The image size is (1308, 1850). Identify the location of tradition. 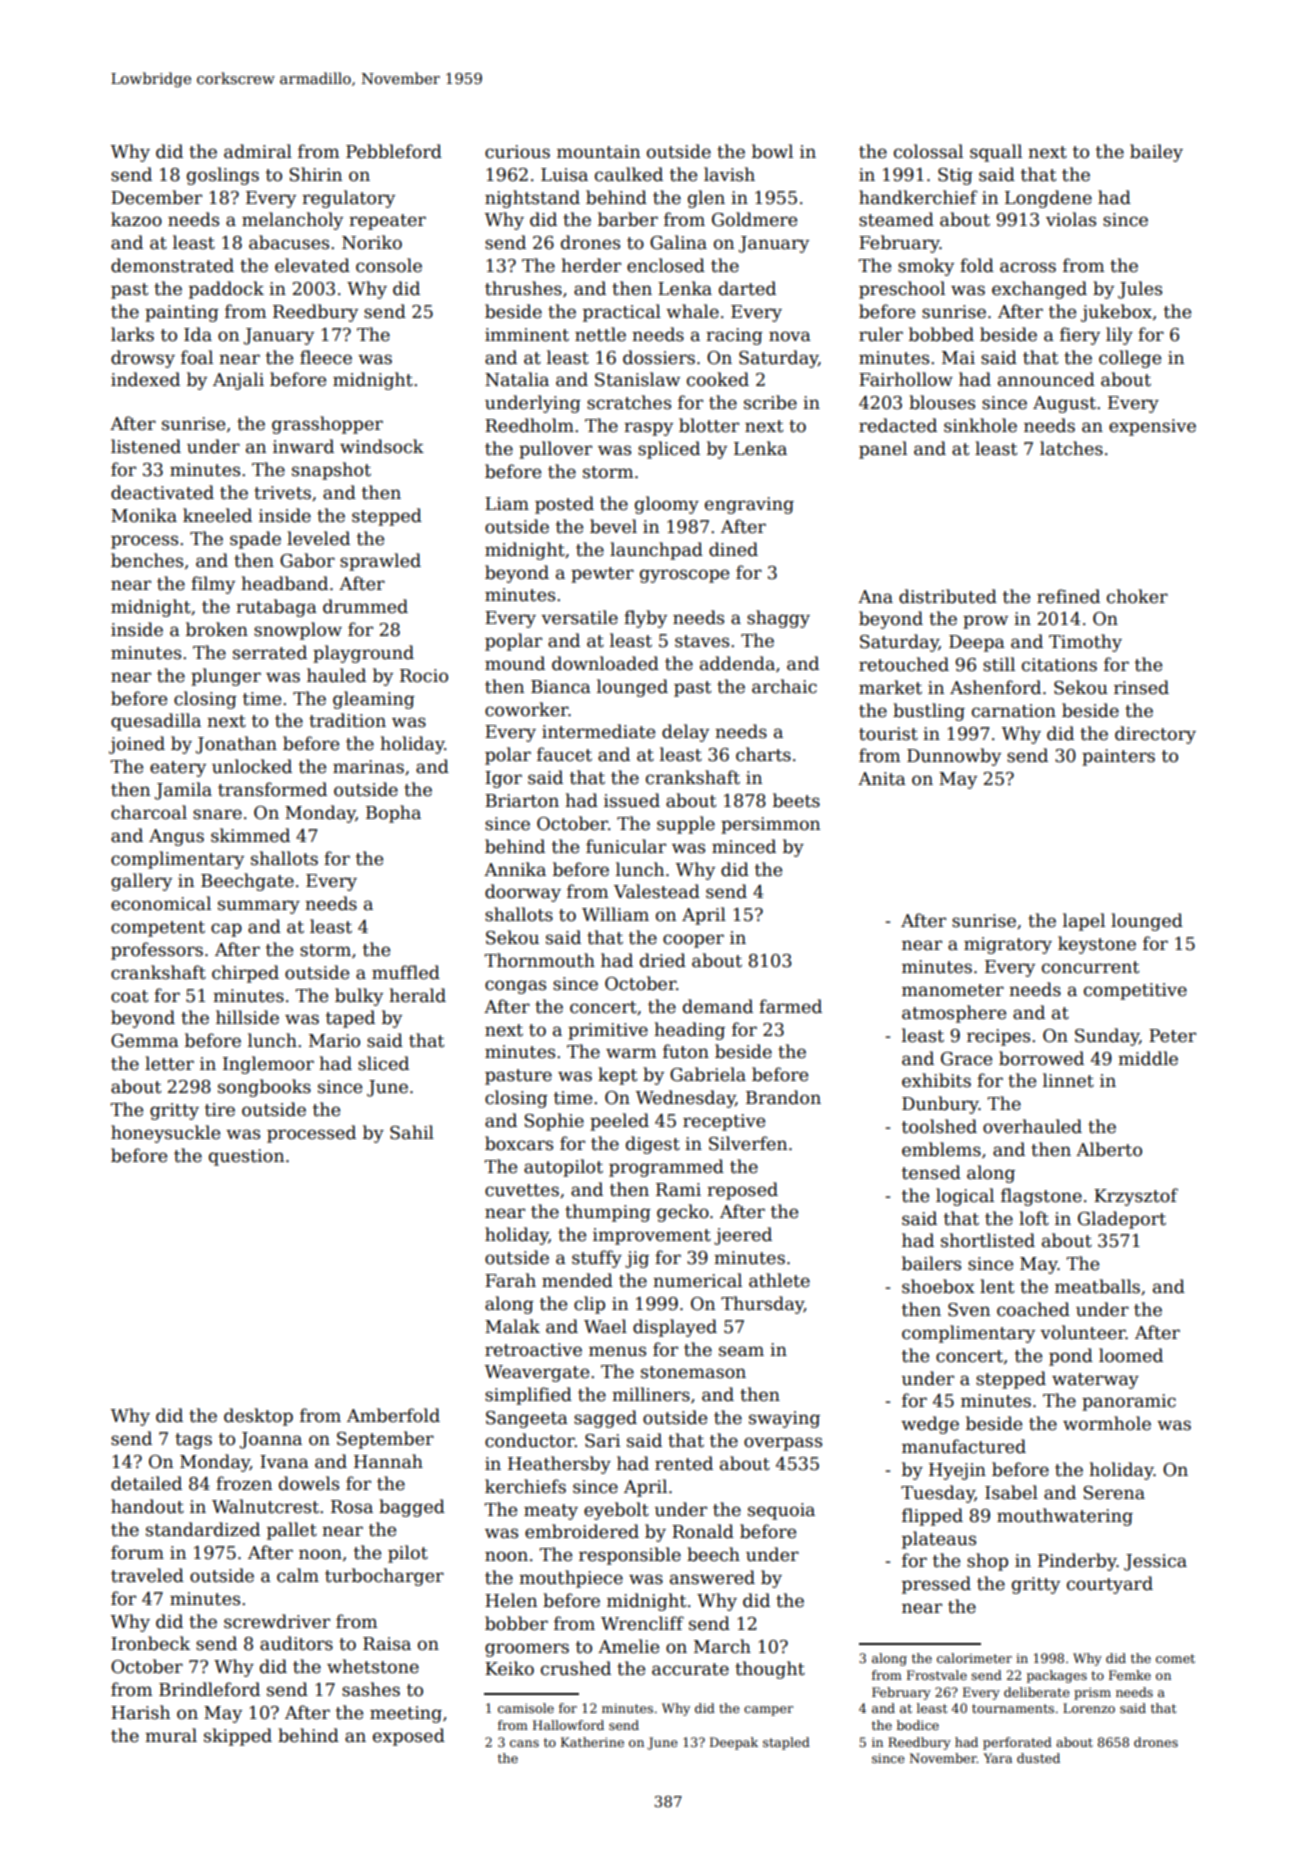
(347, 720).
